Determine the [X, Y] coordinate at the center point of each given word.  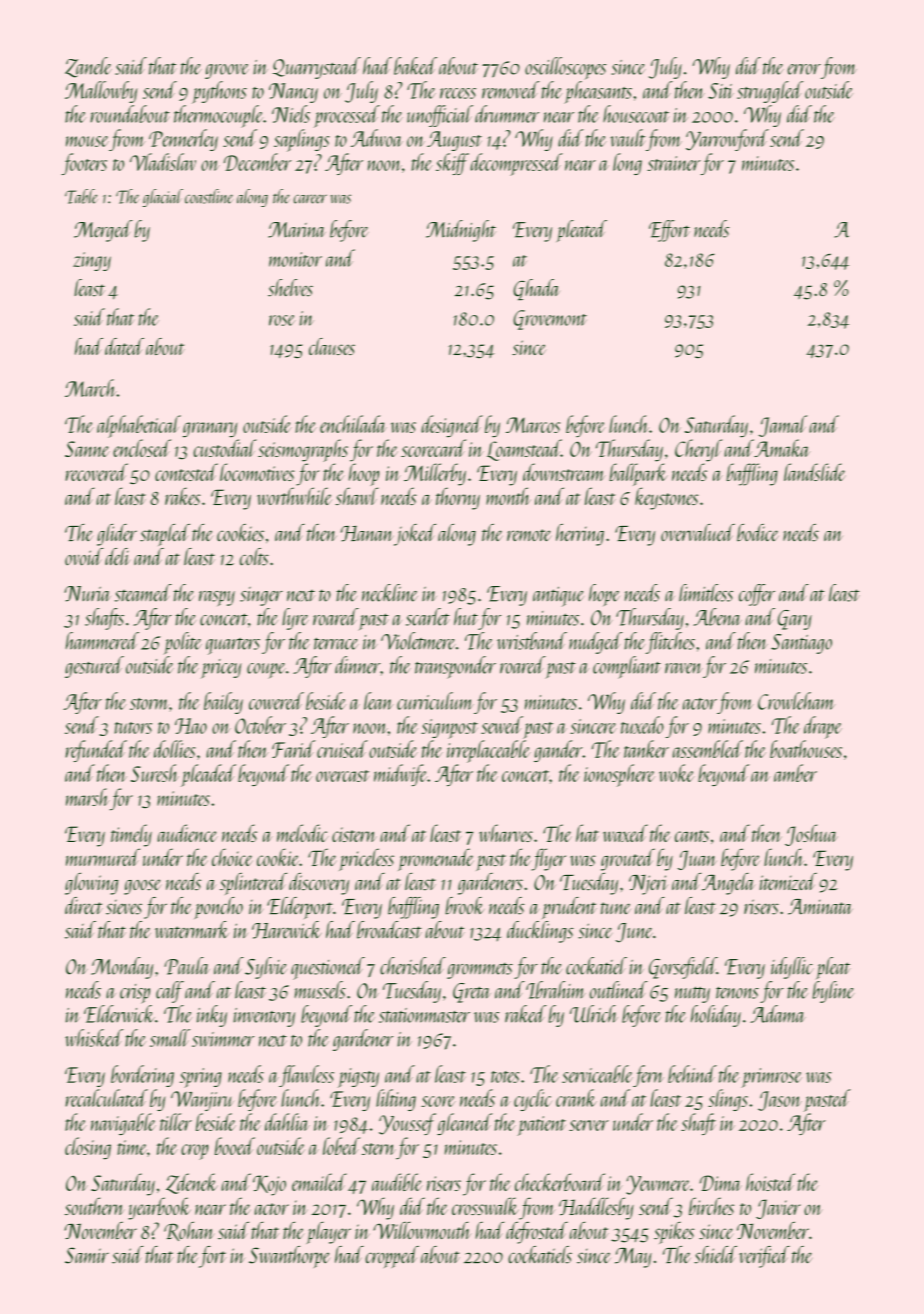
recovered [97, 472]
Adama [778, 1014]
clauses [332, 346]
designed [452, 426]
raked [526, 1014]
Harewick [286, 930]
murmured [103, 857]
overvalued [698, 532]
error [804, 69]
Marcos [533, 425]
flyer [548, 859]
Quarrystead [317, 68]
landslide [814, 472]
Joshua [811, 835]
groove [227, 71]
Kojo [269, 1185]
